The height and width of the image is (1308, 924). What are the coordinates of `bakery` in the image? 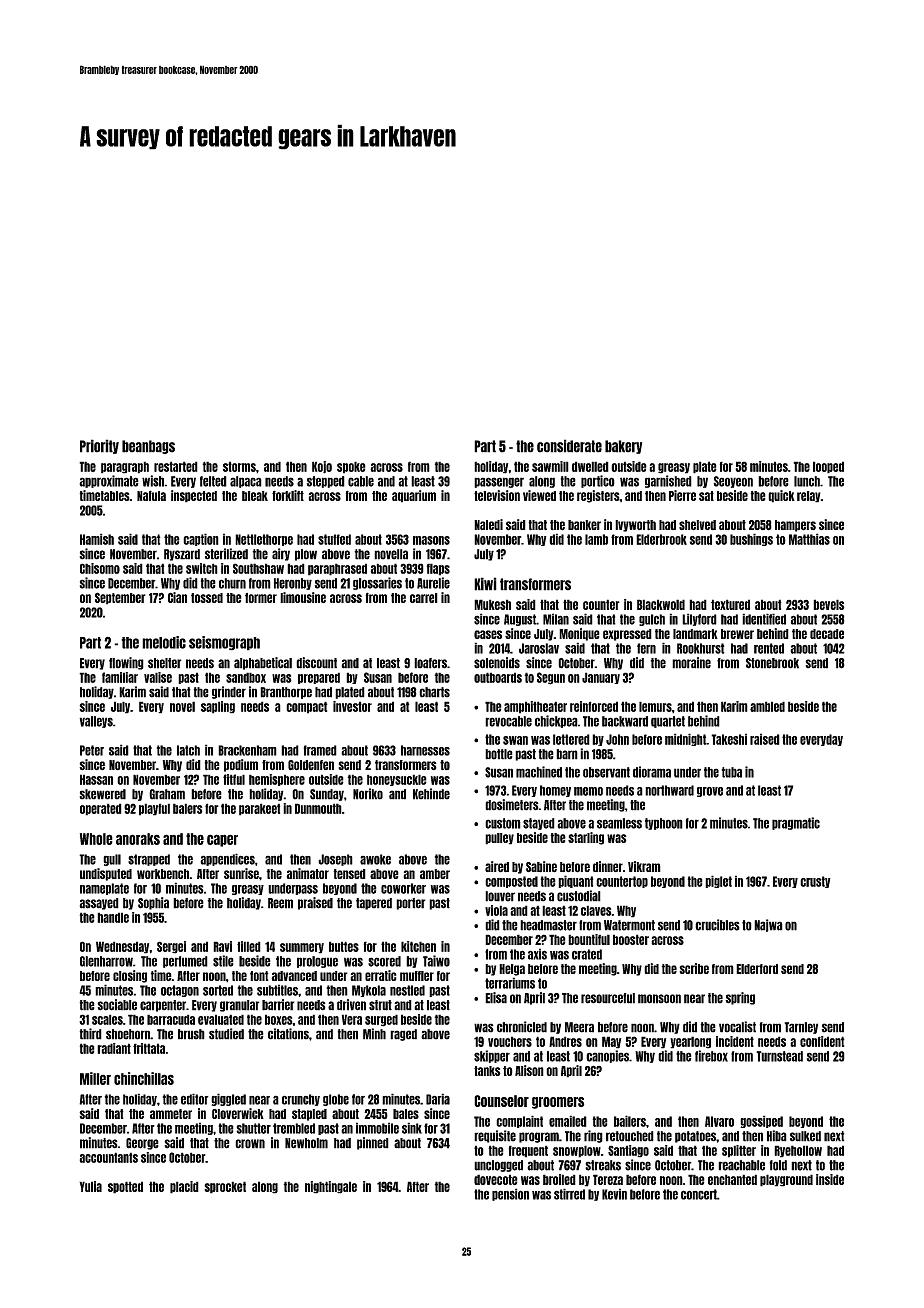 It's located at (623, 447).
